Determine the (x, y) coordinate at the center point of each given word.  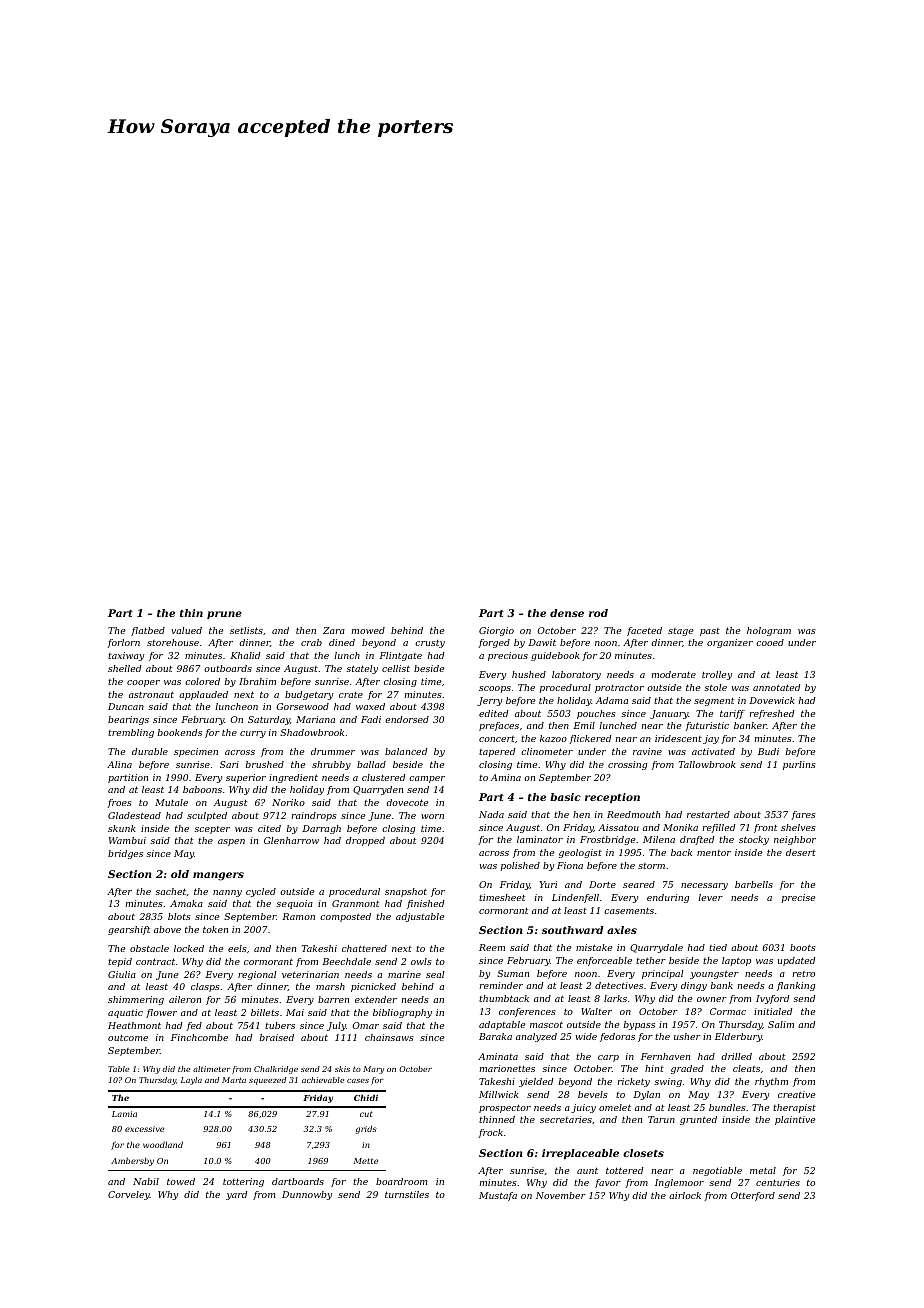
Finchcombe (199, 1037)
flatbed (148, 631)
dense (567, 613)
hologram (769, 631)
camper (427, 779)
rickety (634, 1082)
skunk (122, 828)
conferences (527, 1012)
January (669, 714)
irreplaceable (580, 1154)
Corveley (129, 1195)
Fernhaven (665, 1056)
